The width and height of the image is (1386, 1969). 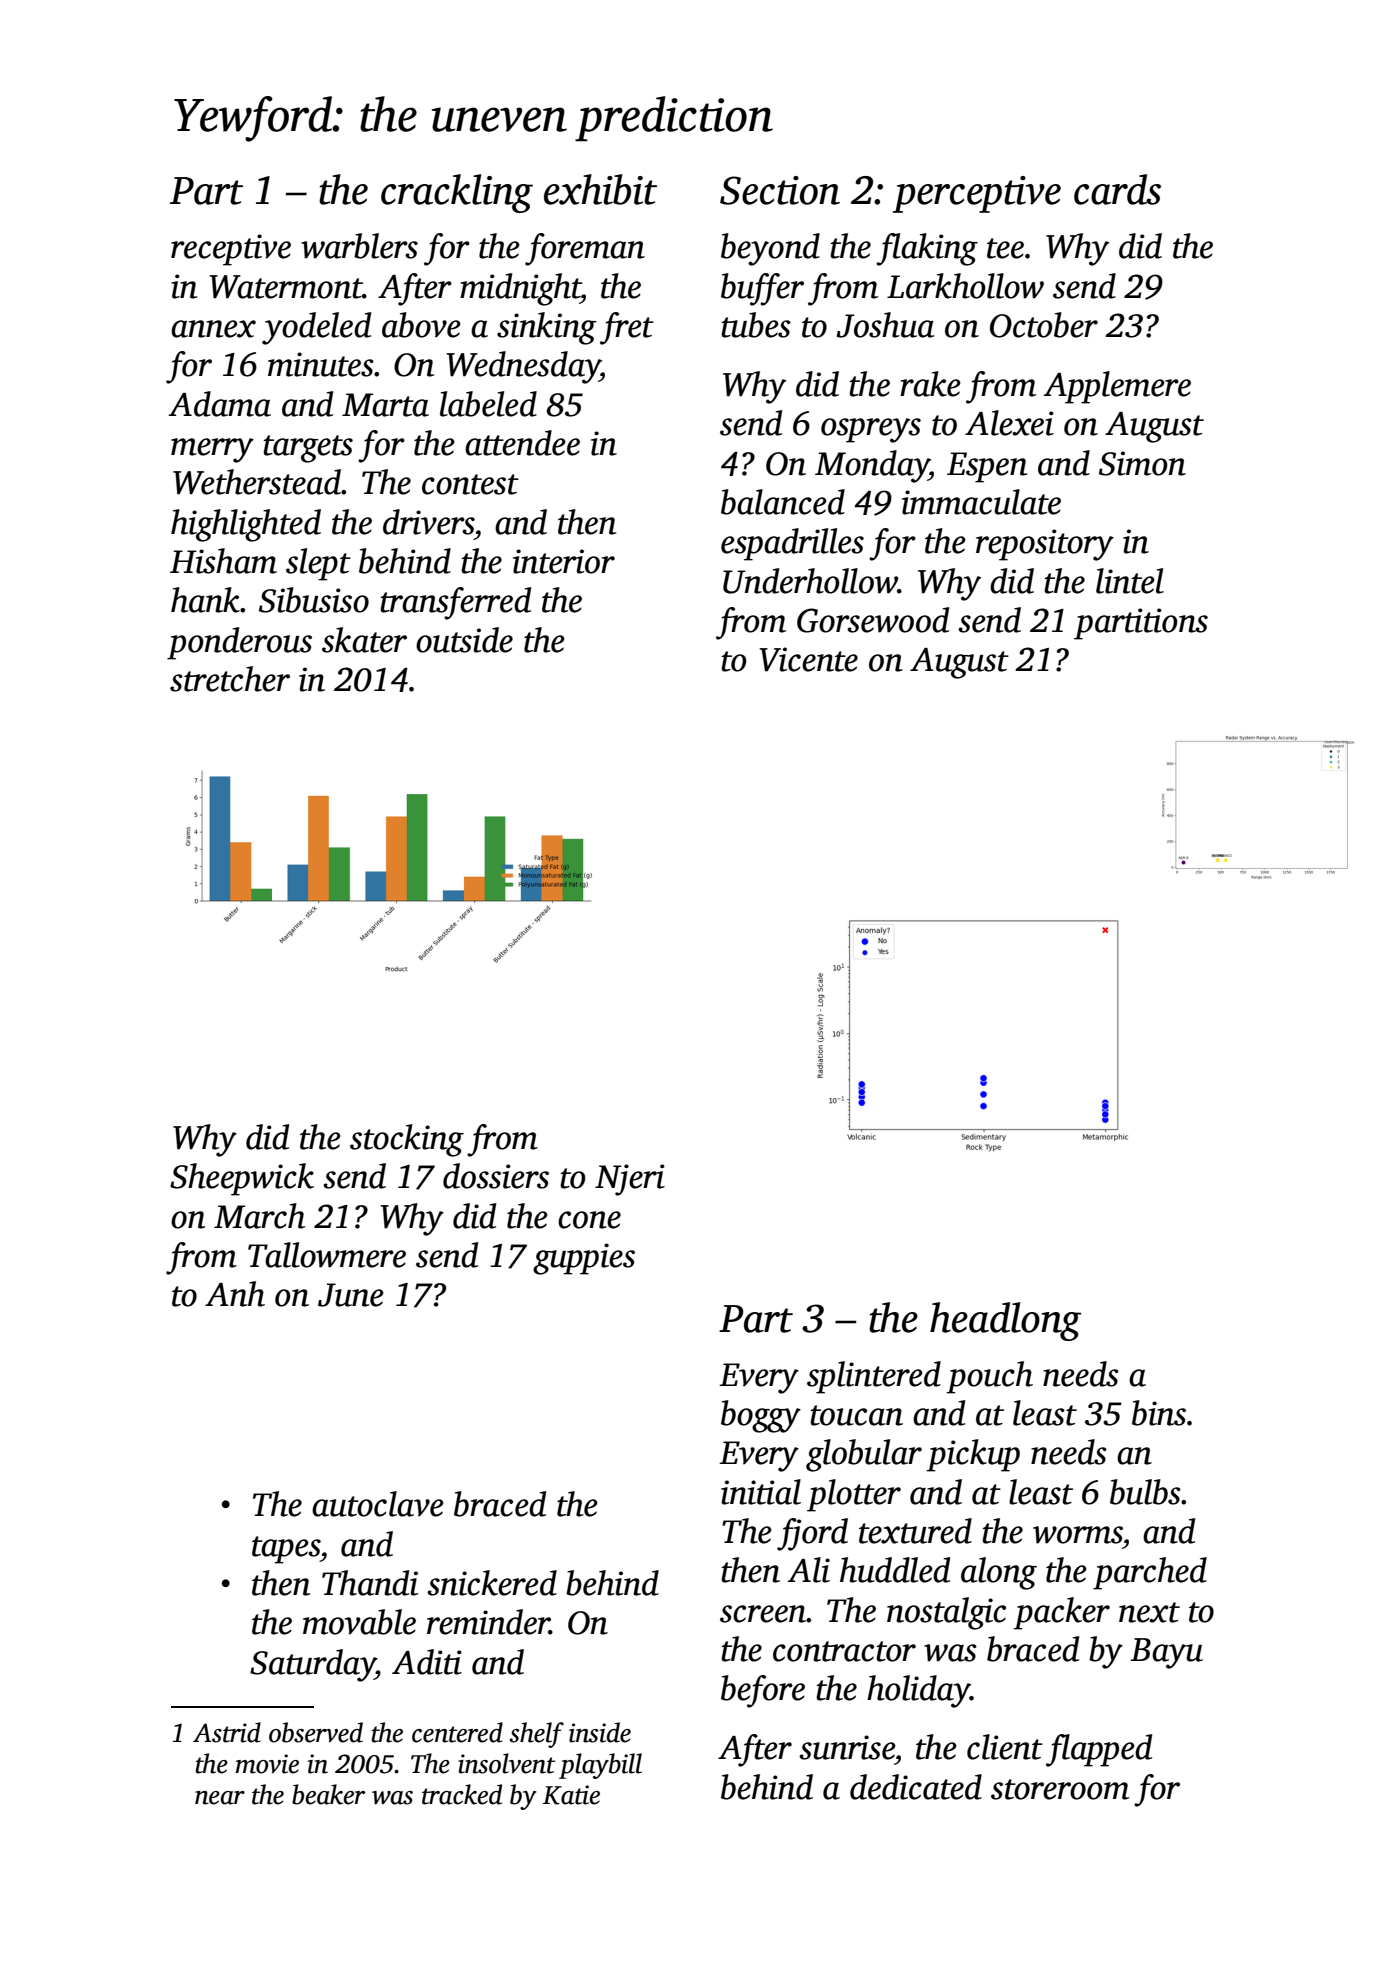 What do you see at coordinates (600, 189) in the image?
I see `exhibit` at bounding box center [600, 189].
